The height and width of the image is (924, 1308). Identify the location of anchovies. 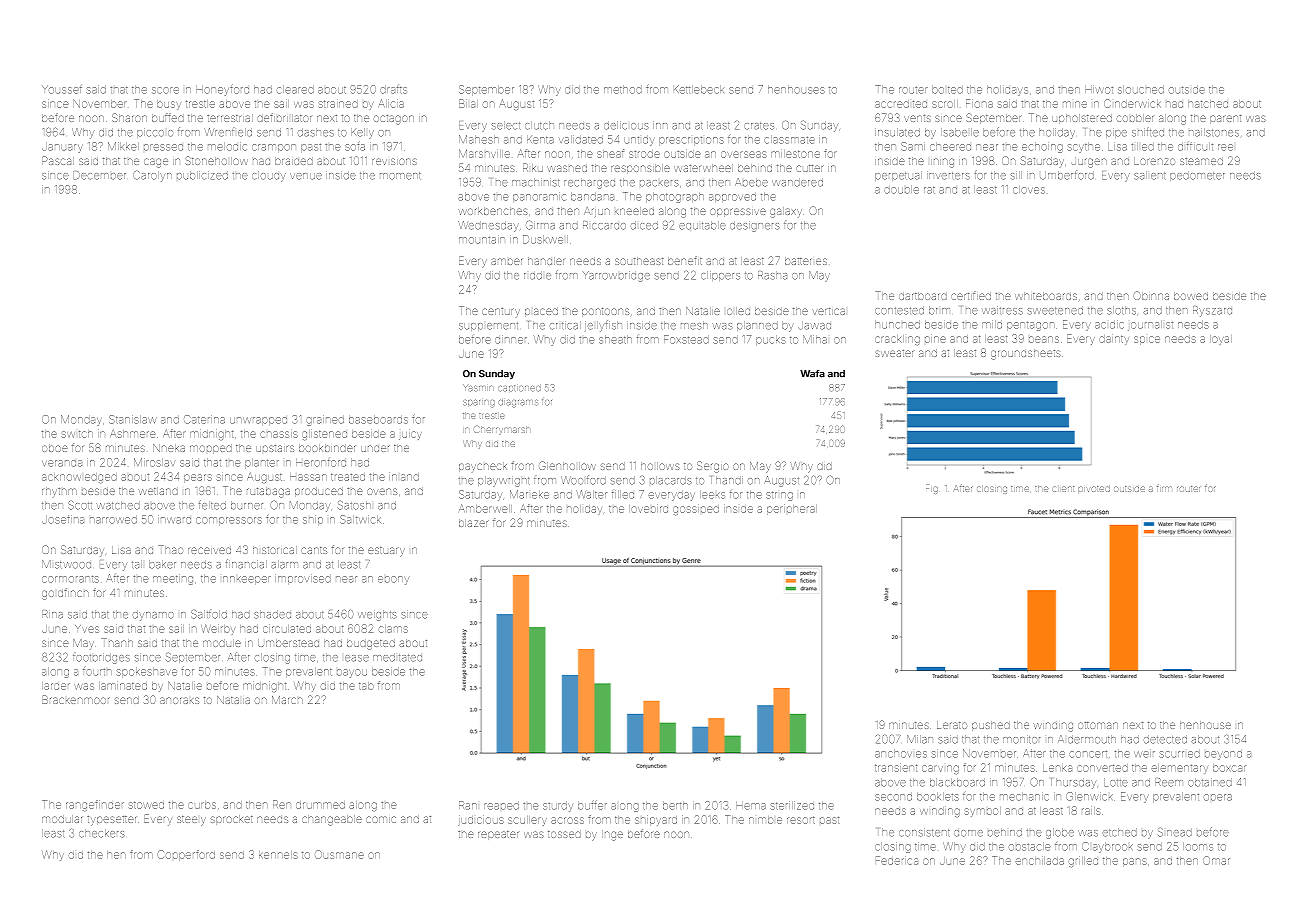
(901, 754).
